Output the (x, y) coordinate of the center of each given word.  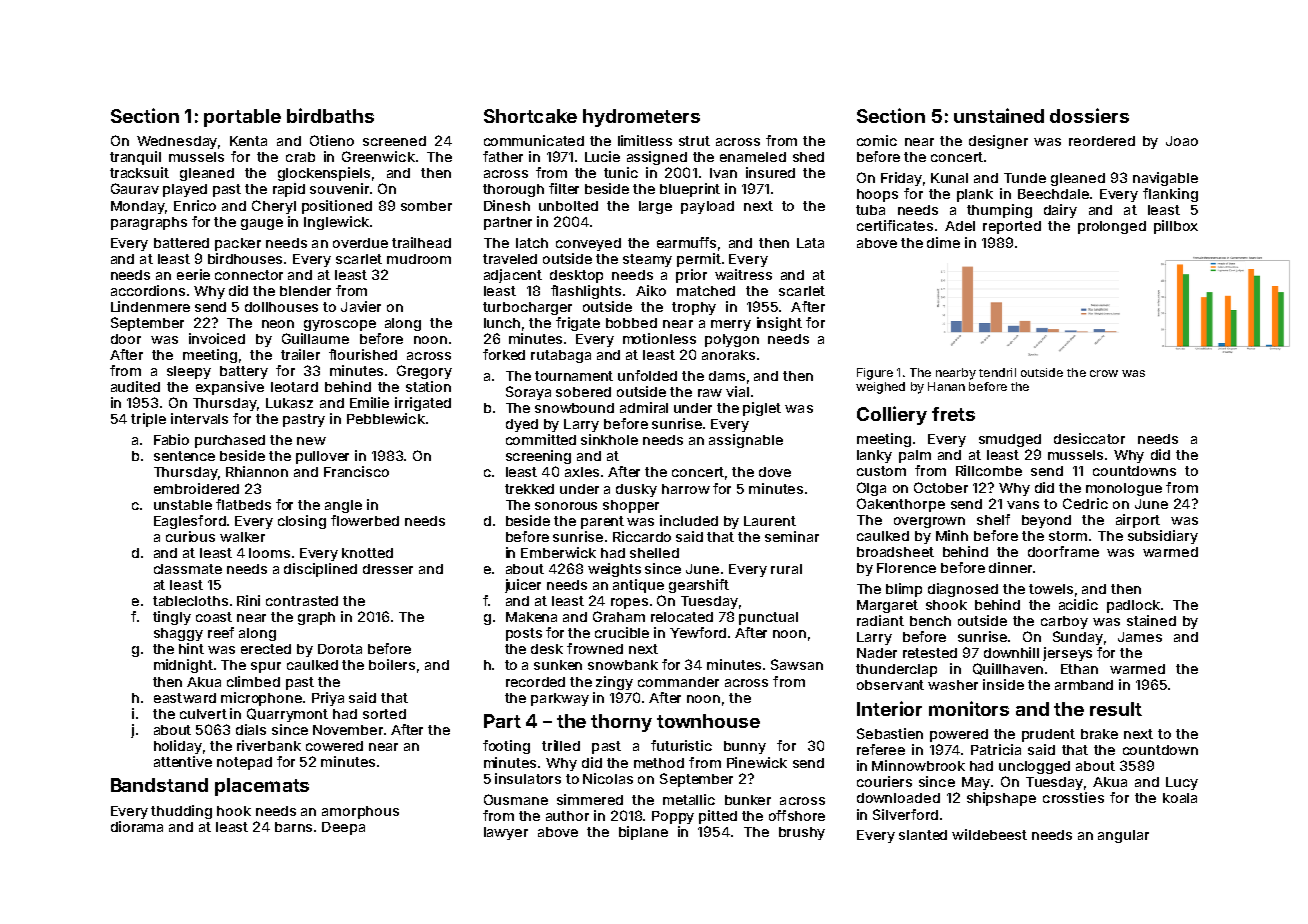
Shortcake (530, 116)
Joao (1182, 141)
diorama (137, 826)
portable (242, 118)
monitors (969, 708)
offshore (797, 815)
